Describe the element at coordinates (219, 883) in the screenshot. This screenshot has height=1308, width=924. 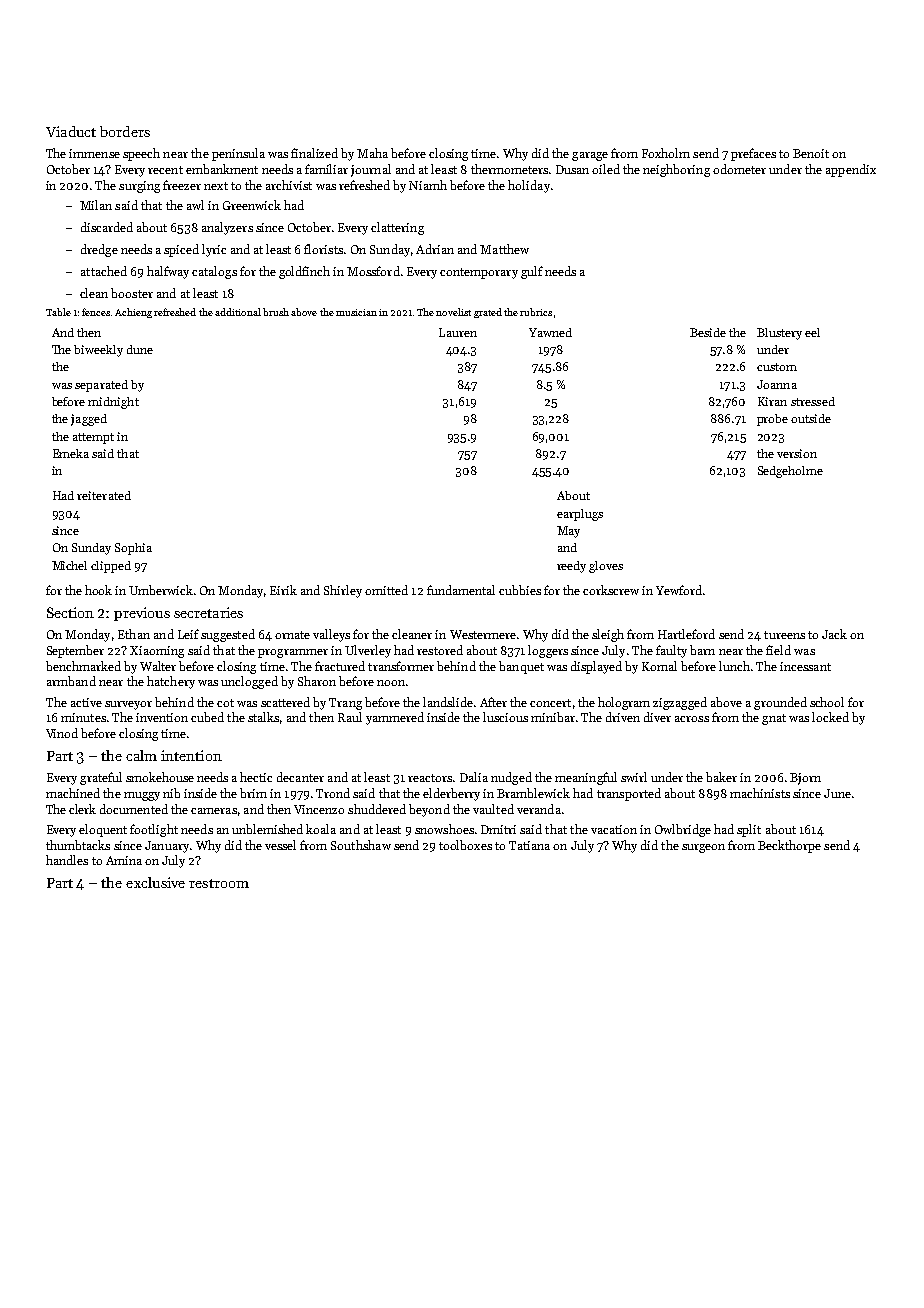
I see `restroom` at that location.
